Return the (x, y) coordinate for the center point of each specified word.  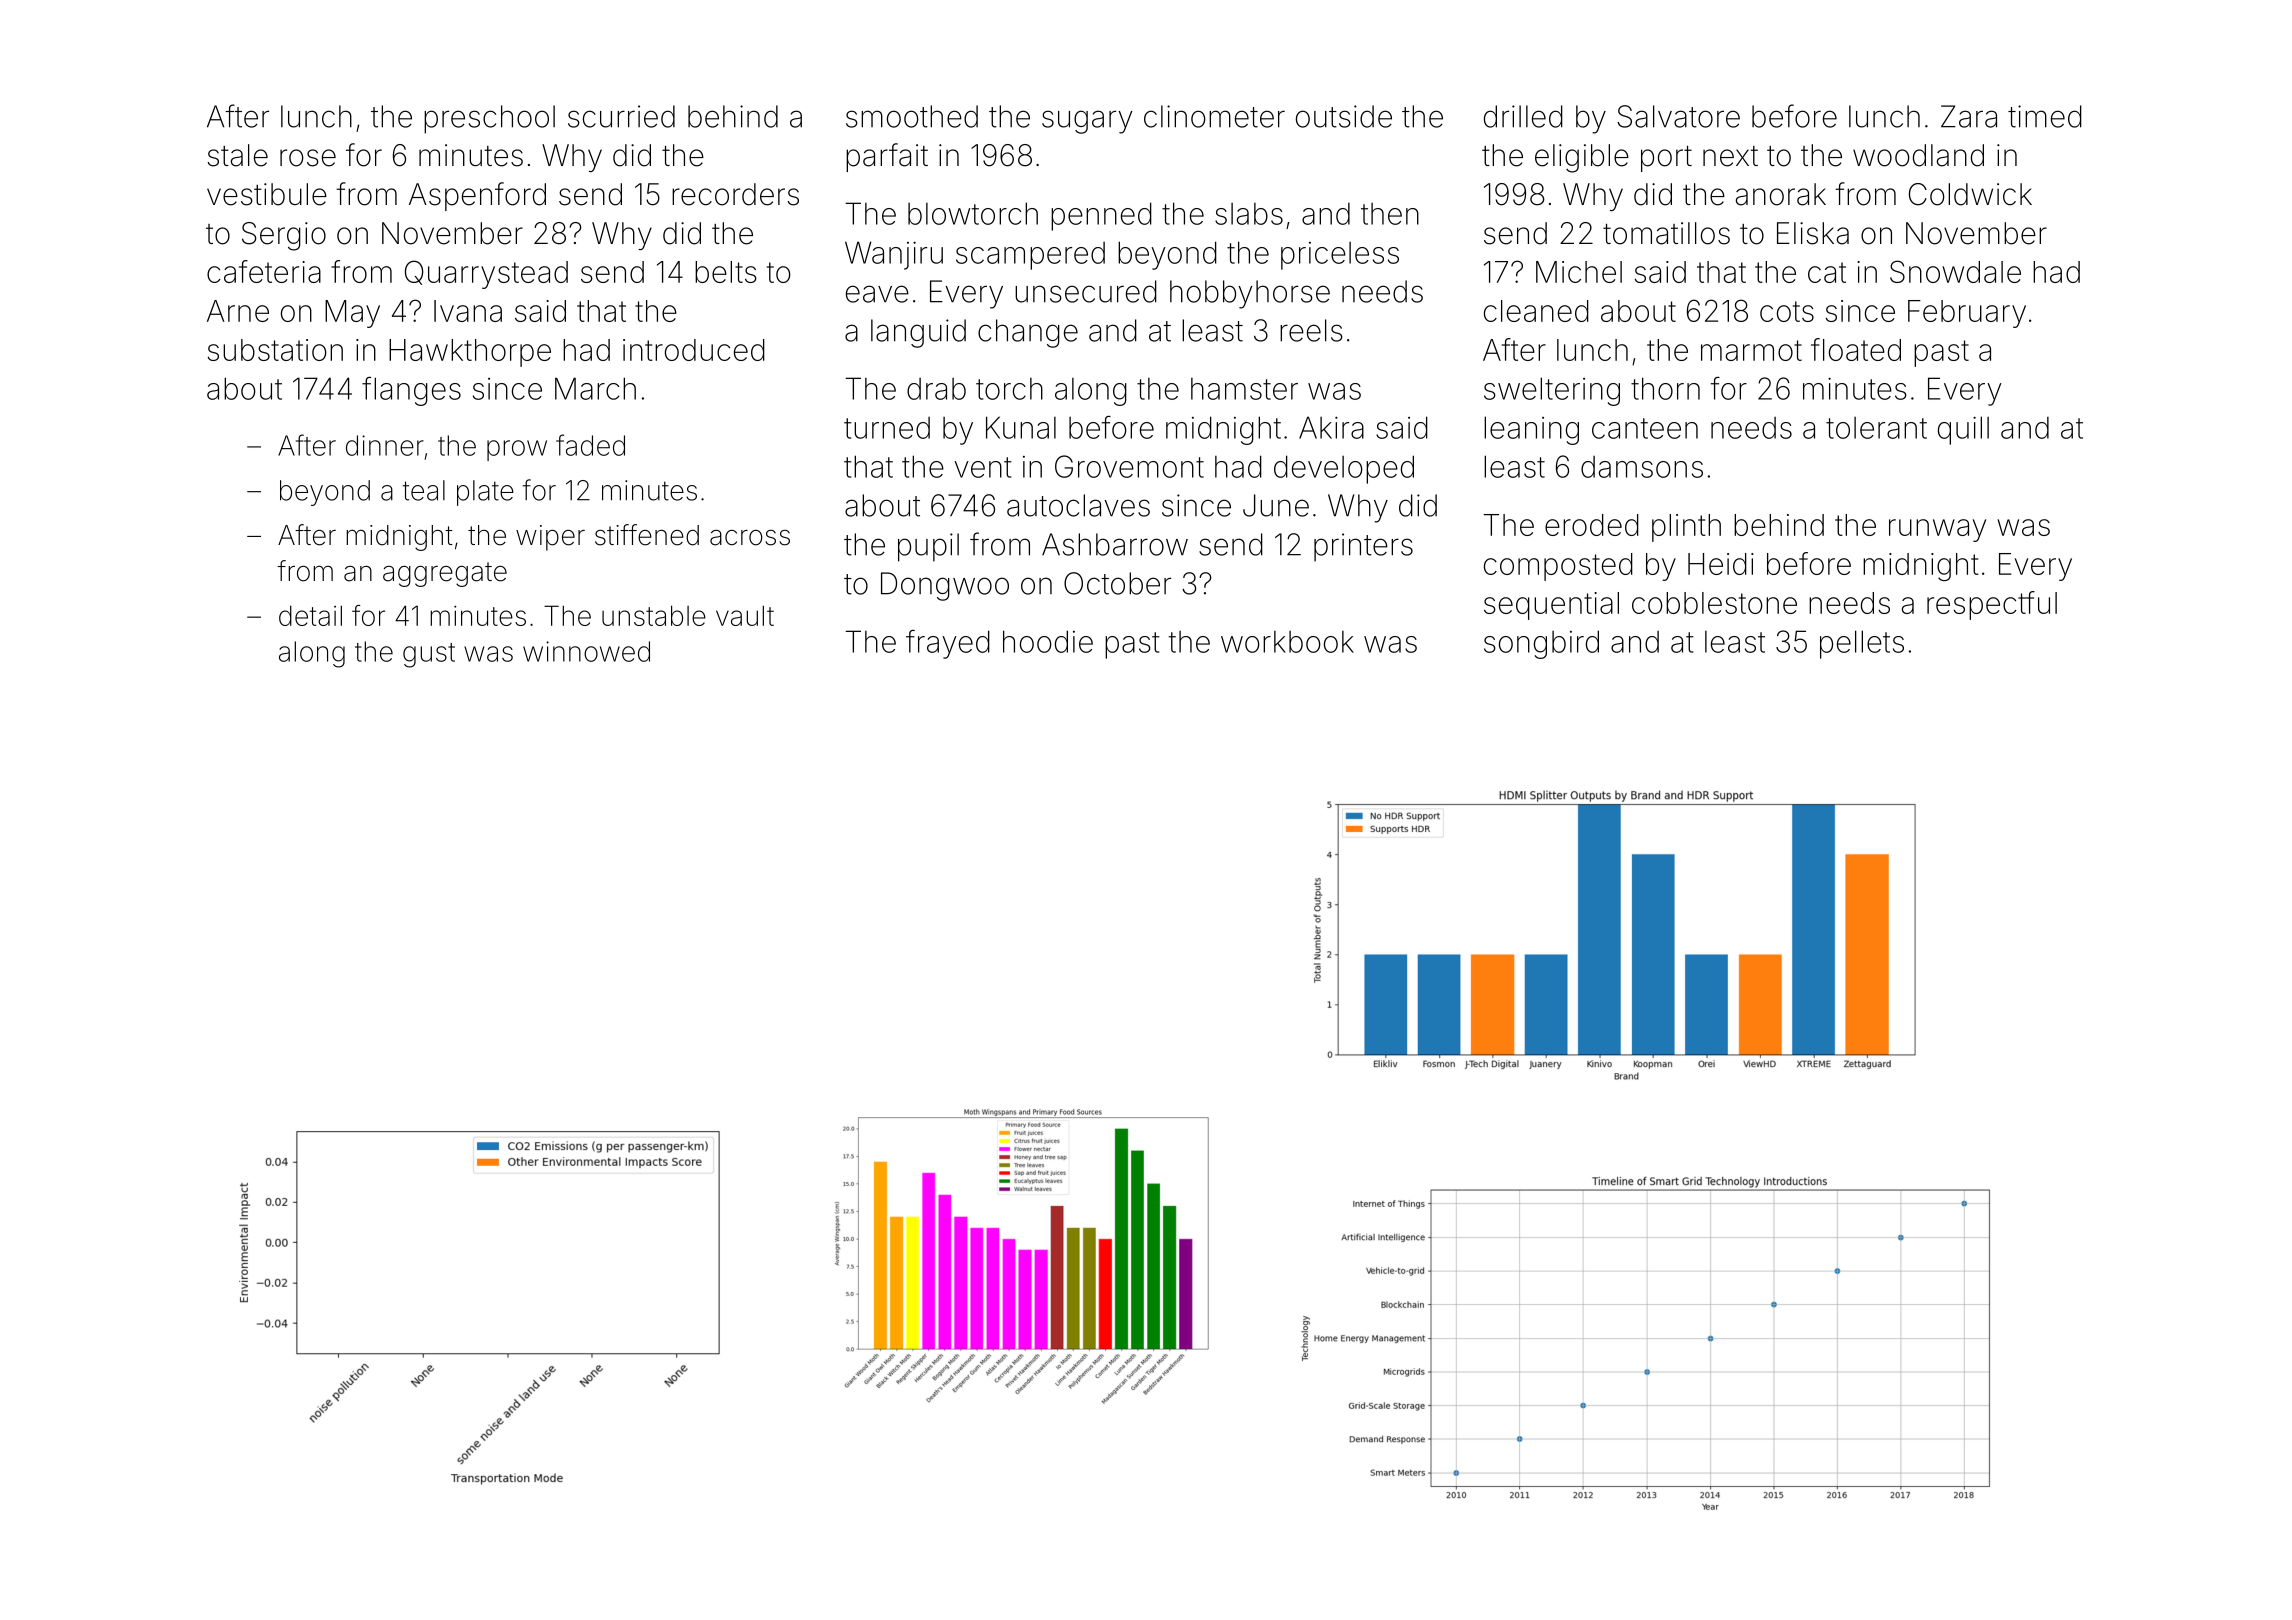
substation (275, 350)
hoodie (1048, 641)
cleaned (1536, 311)
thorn (1665, 388)
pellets (1862, 644)
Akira (1331, 427)
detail (310, 615)
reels (1311, 330)
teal (423, 490)
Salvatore (1678, 116)
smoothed (912, 116)
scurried (621, 116)
